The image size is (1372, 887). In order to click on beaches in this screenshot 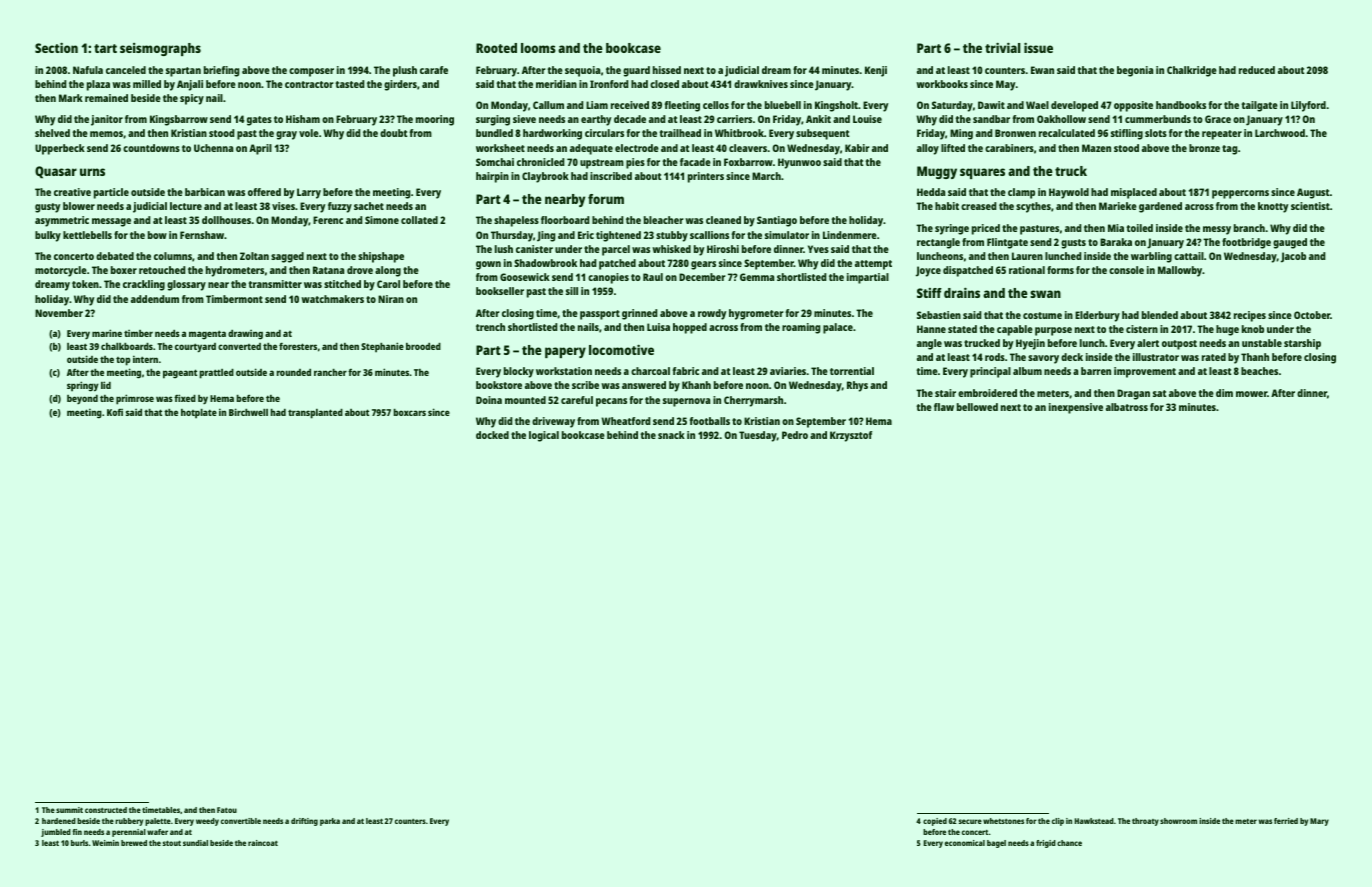, I will do `click(1259, 371)`.
